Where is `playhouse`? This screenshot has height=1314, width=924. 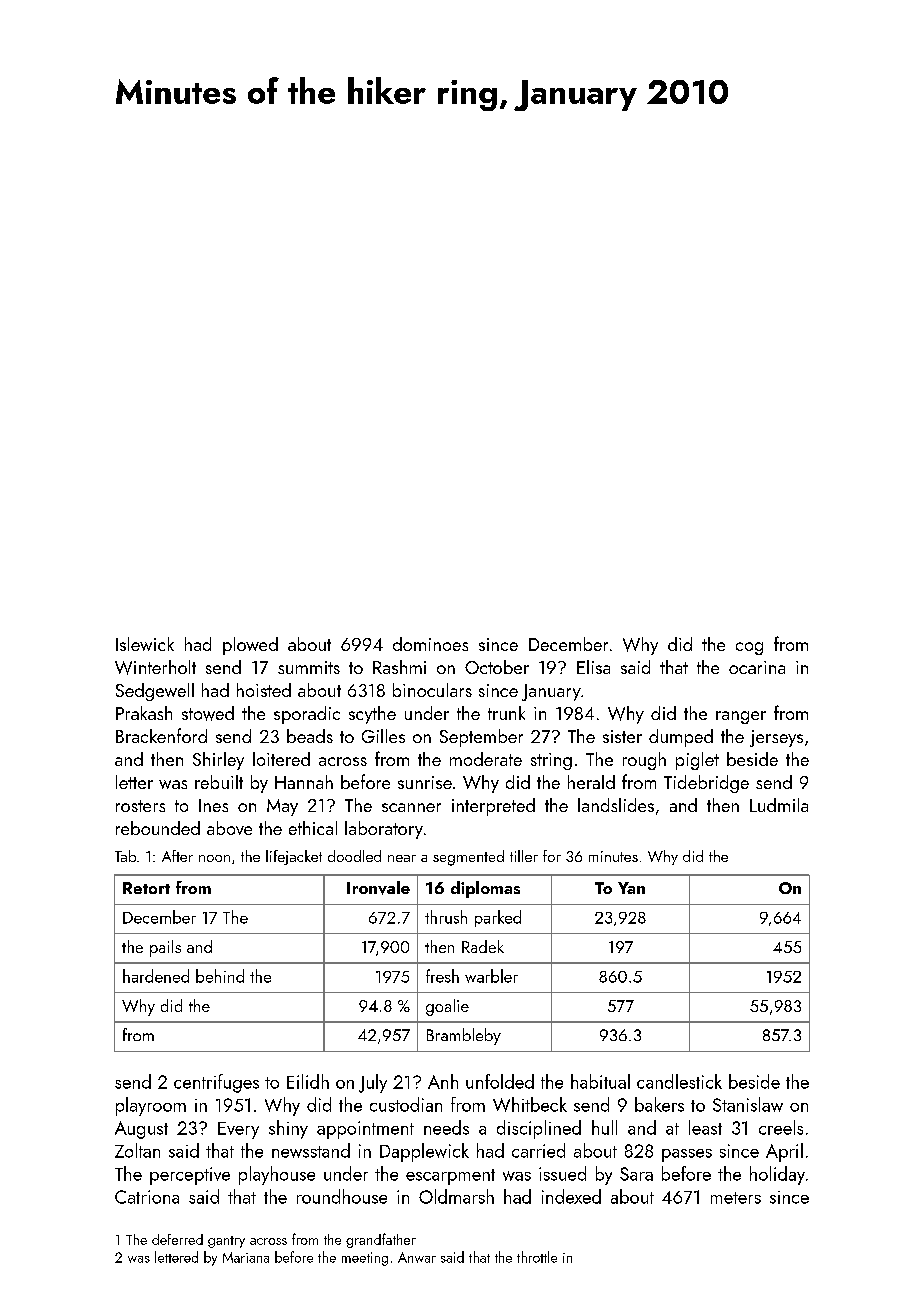 playhouse is located at coordinates (277, 1175).
